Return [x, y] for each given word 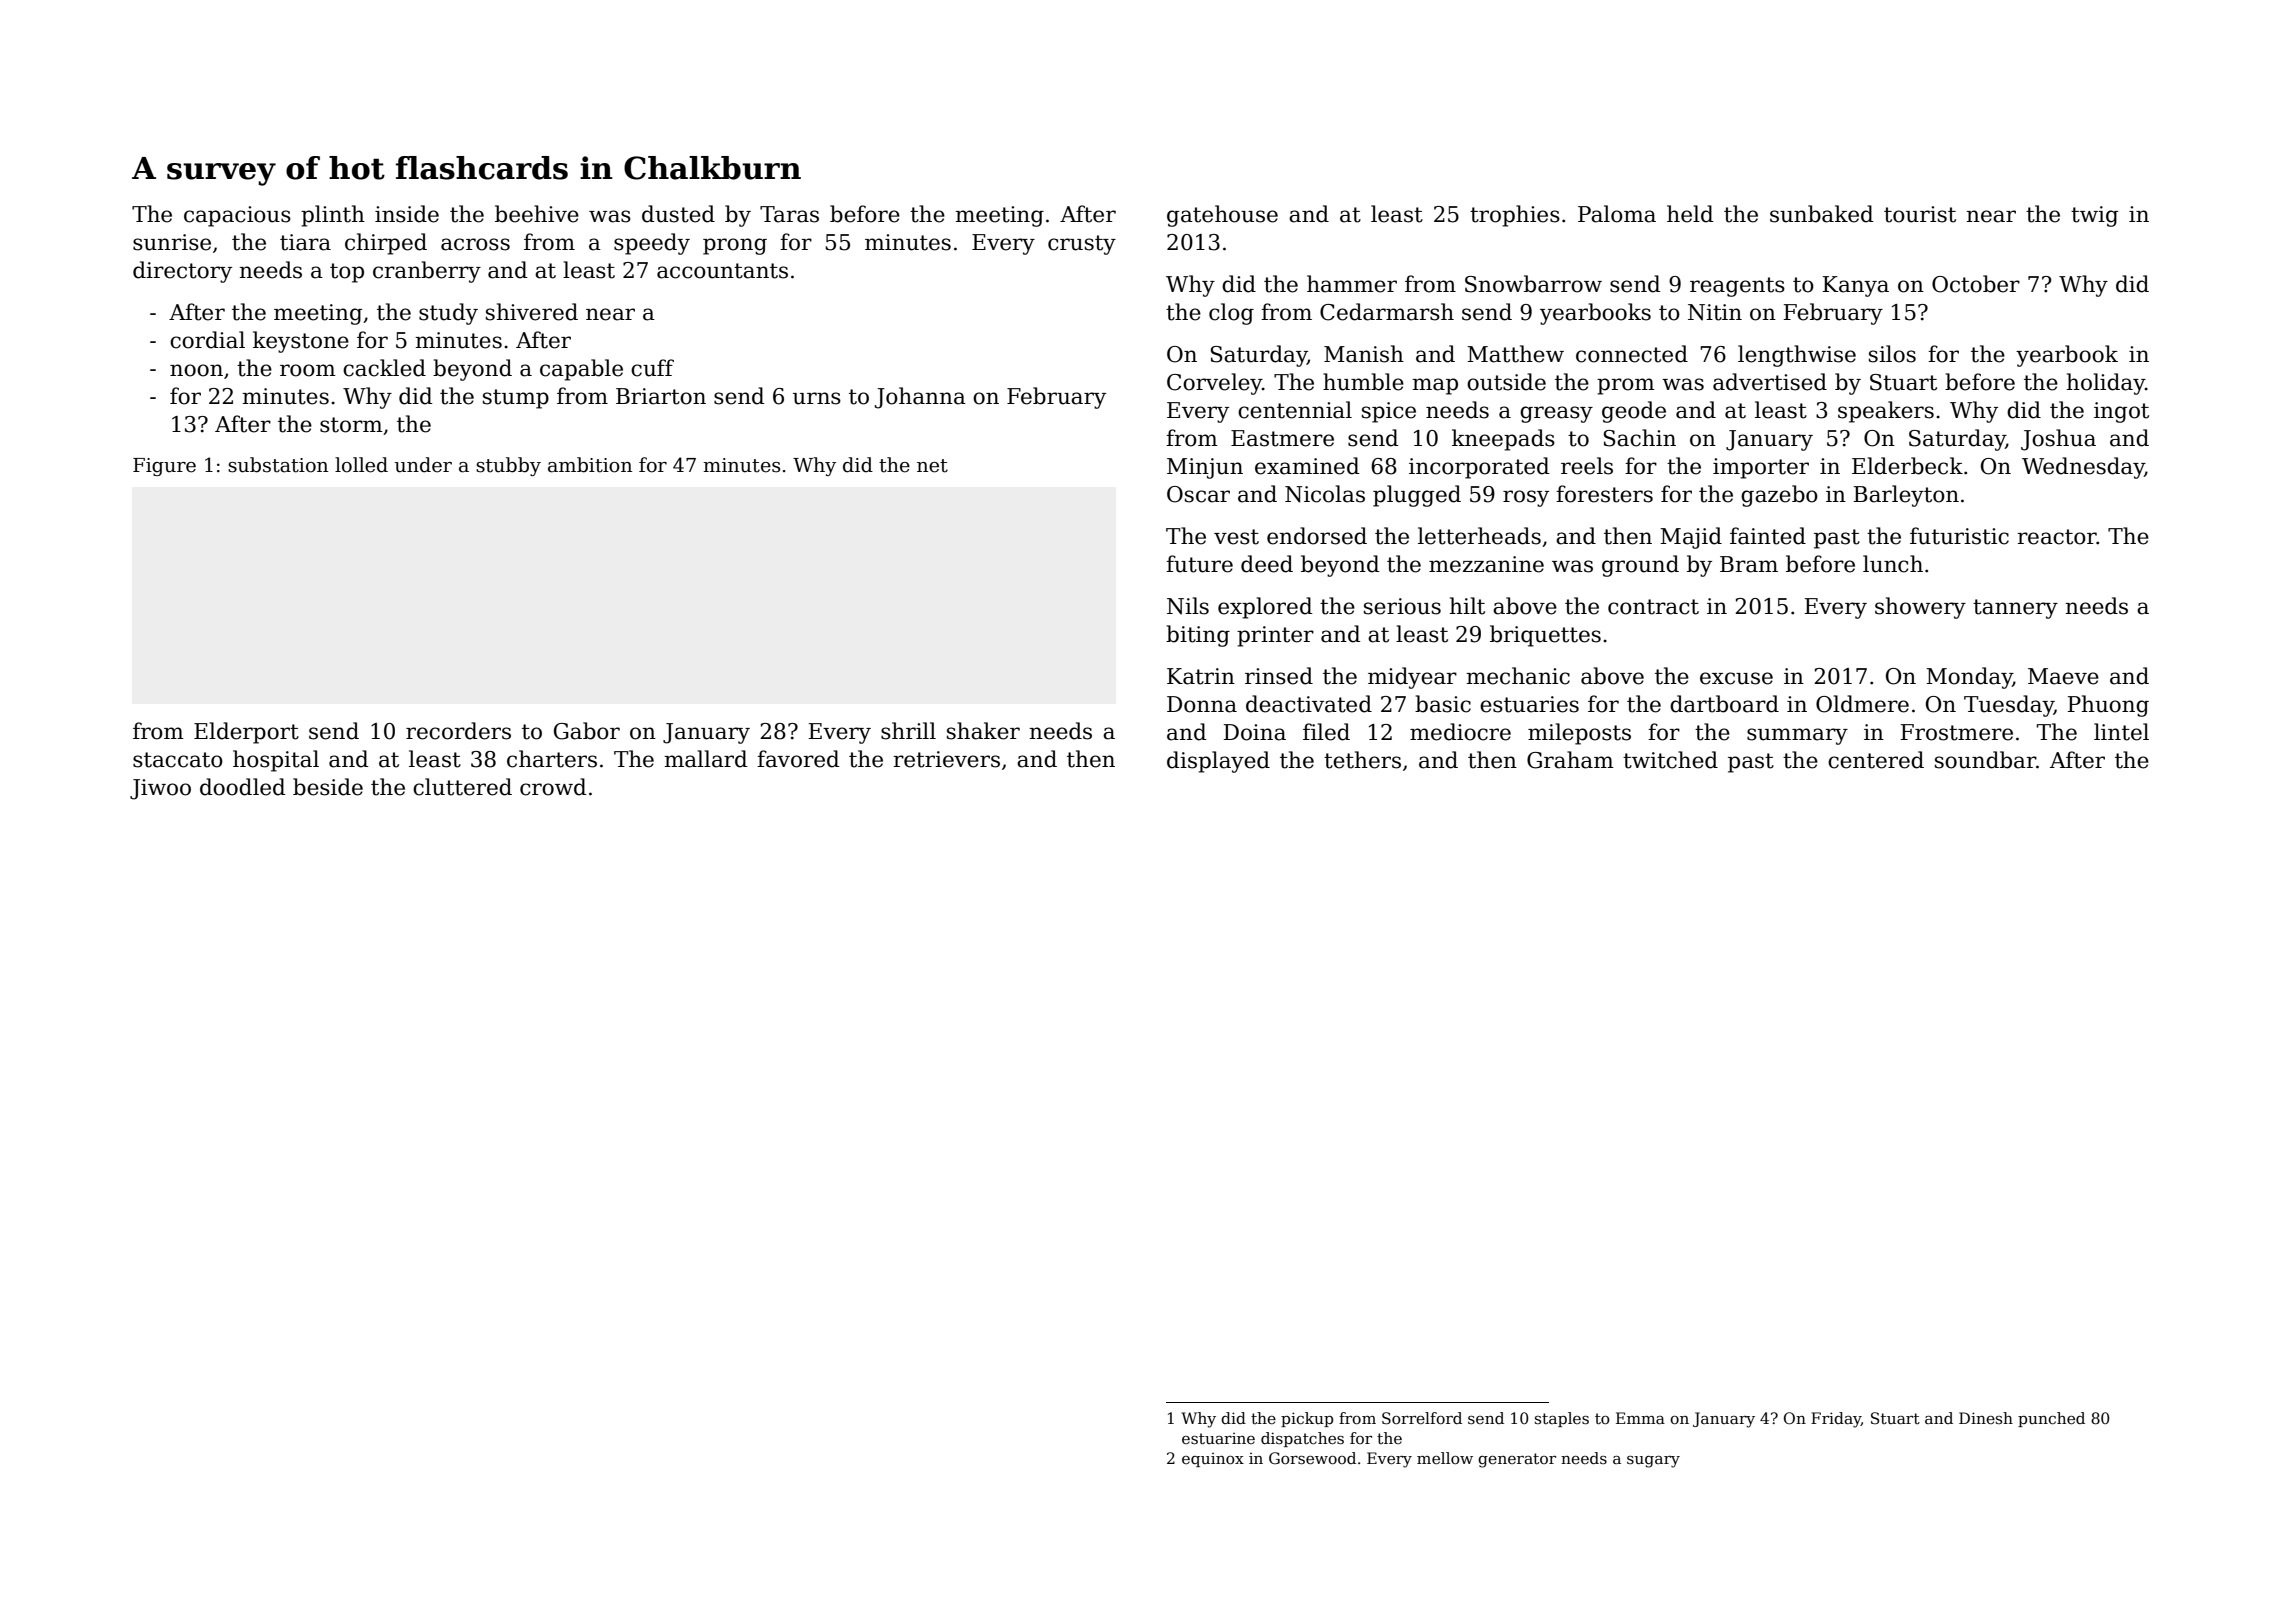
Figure [164, 467]
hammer [1352, 284]
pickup [1307, 1419]
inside [407, 214]
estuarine [1218, 1439]
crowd [553, 787]
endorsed [1317, 536]
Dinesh [1986, 1418]
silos [1892, 354]
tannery [2015, 609]
